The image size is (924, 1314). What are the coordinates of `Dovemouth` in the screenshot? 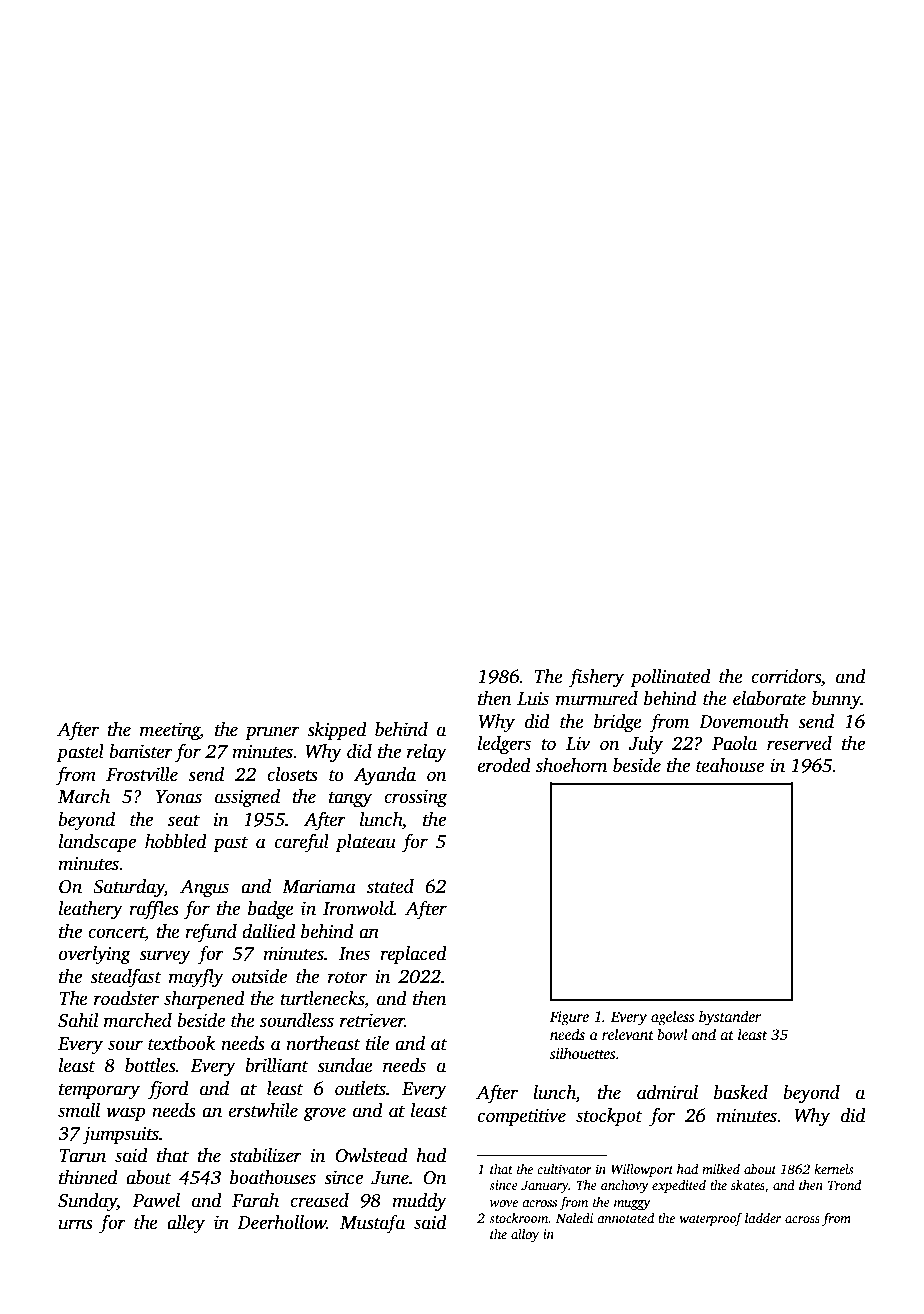 It's located at (744, 721).
